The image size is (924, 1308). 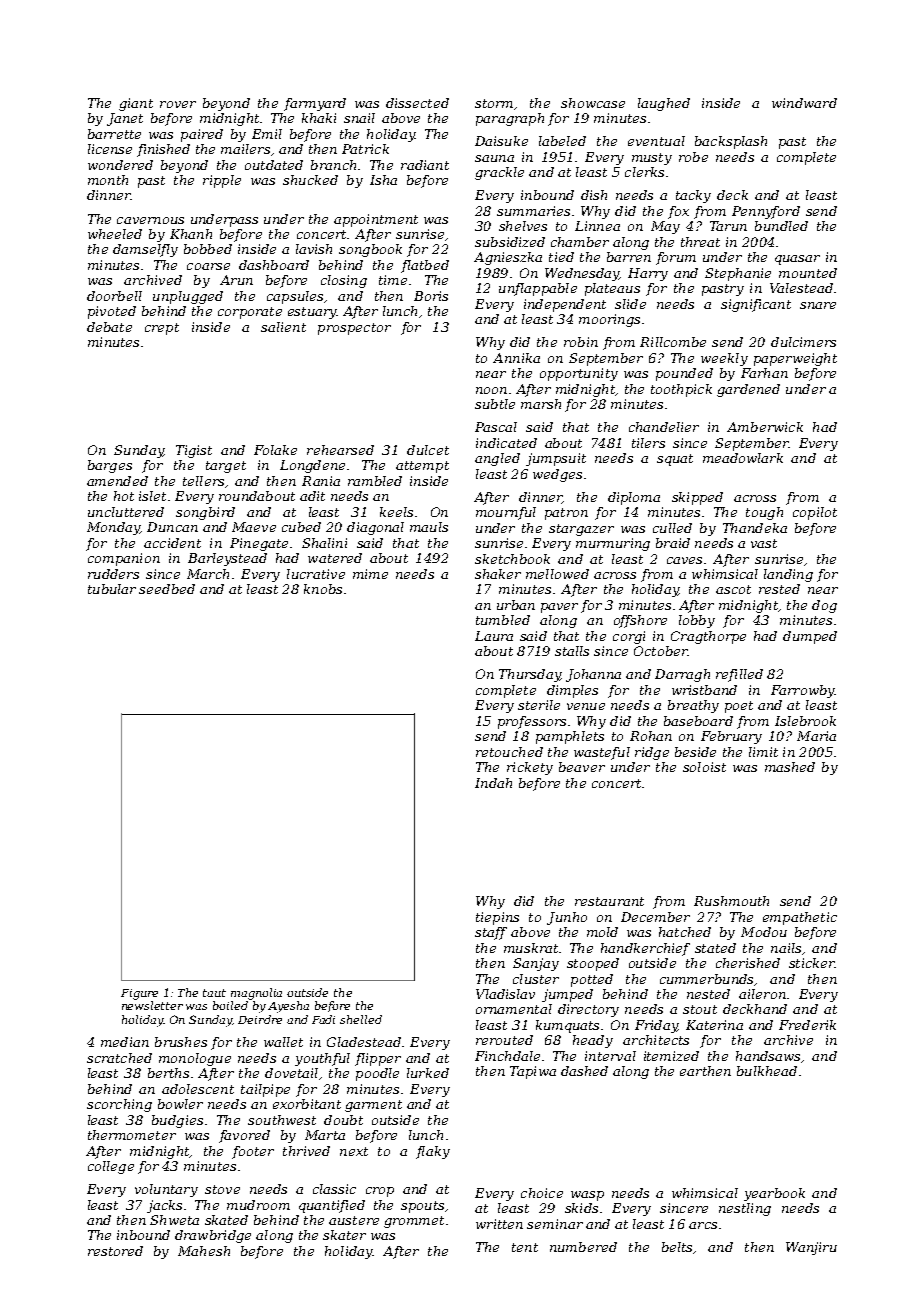 I want to click on tellers, so click(x=203, y=481).
